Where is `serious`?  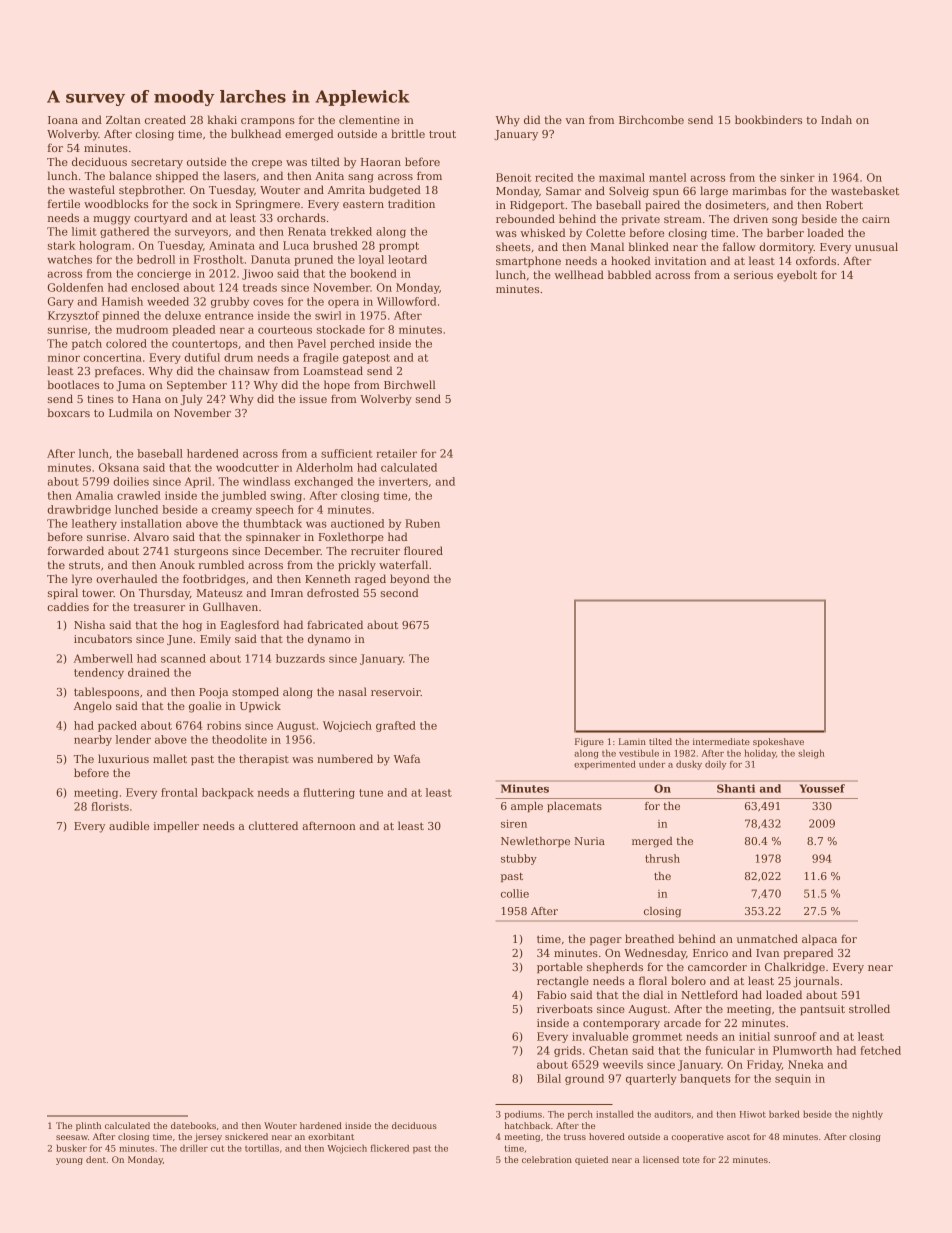
serious is located at coordinates (753, 275).
